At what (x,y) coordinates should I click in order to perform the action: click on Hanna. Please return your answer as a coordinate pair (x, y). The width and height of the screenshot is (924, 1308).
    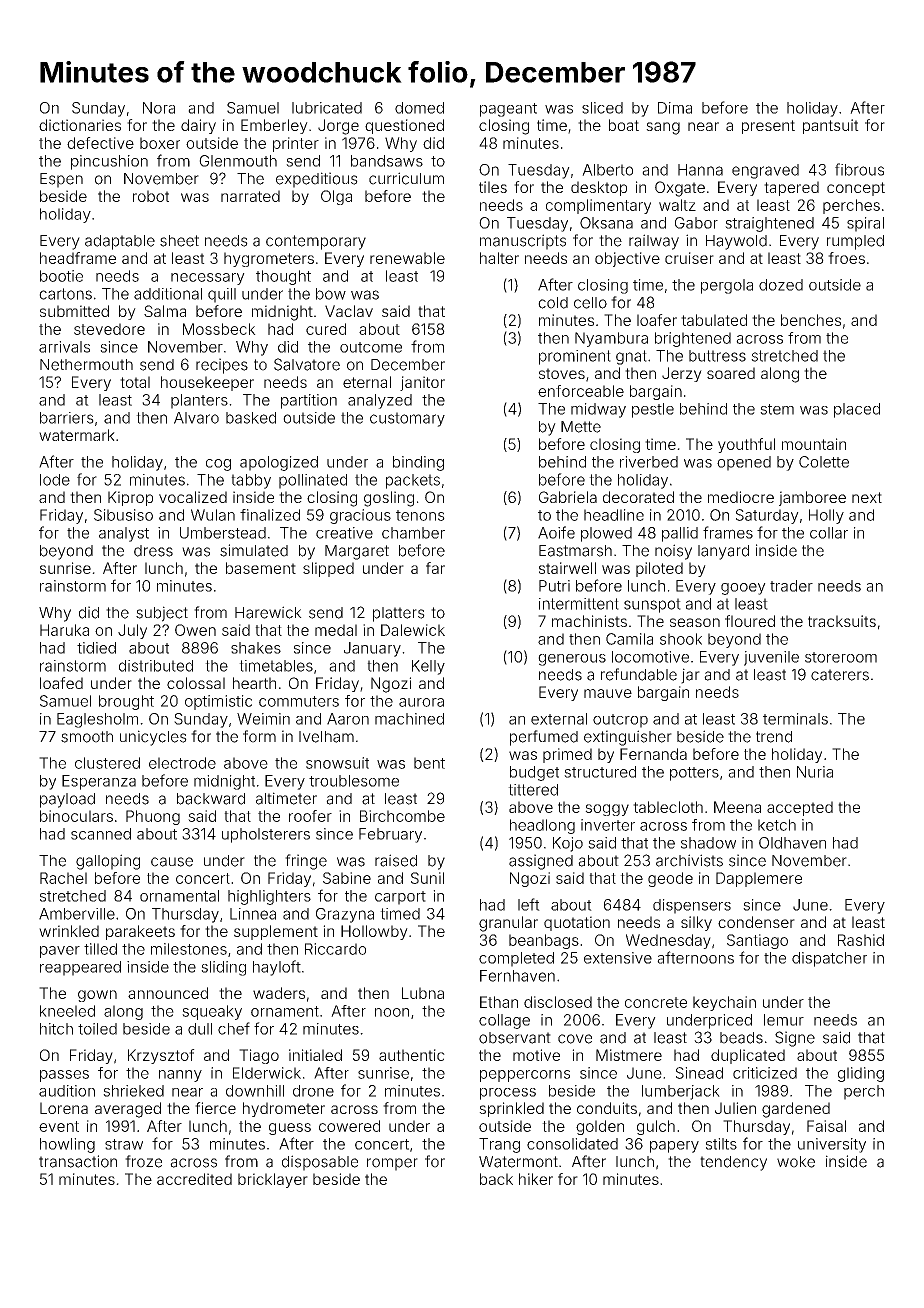
    Looking at the image, I should click on (700, 170).
